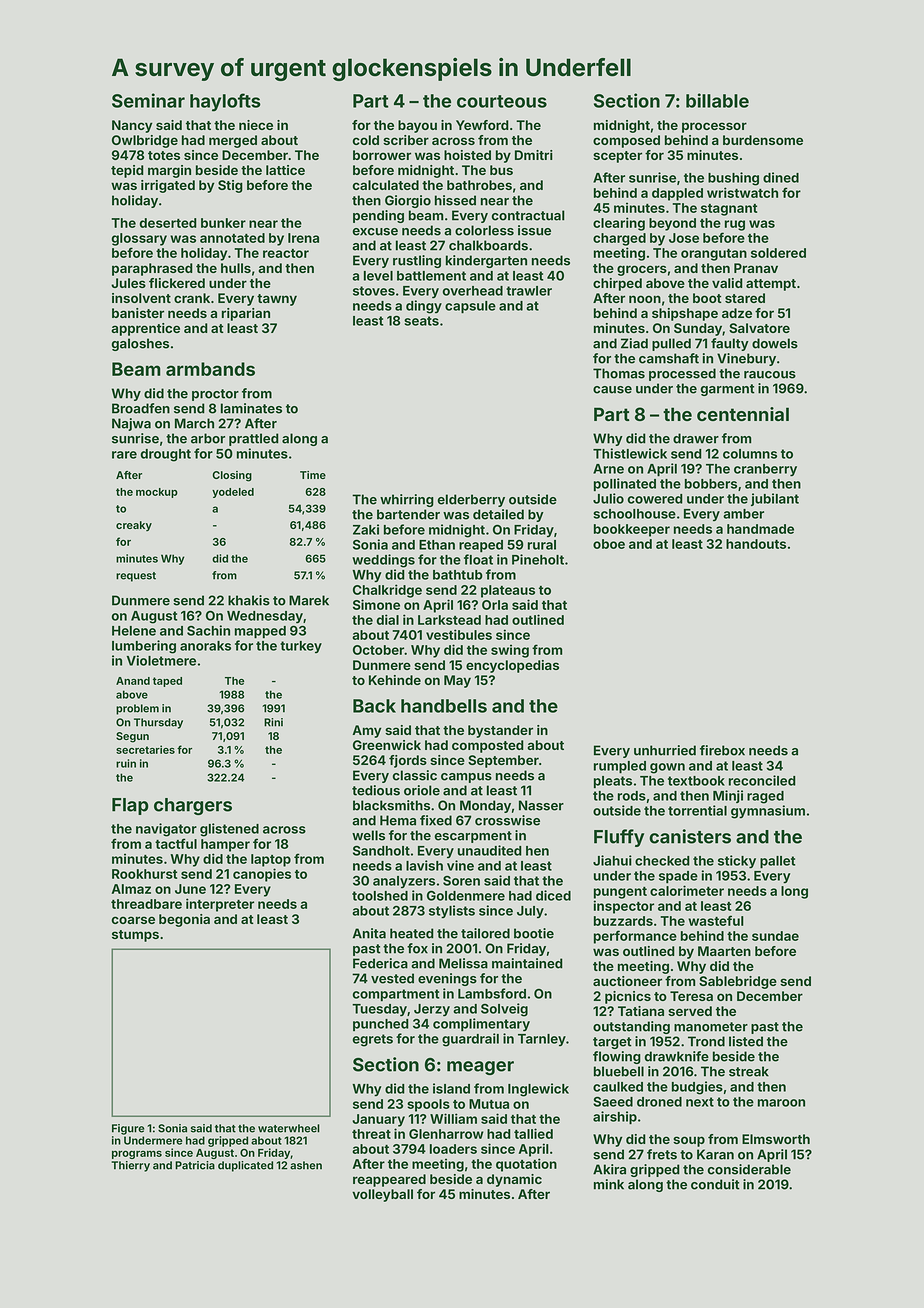 Image resolution: width=924 pixels, height=1308 pixels. Describe the element at coordinates (503, 761) in the page. I see `September` at that location.
